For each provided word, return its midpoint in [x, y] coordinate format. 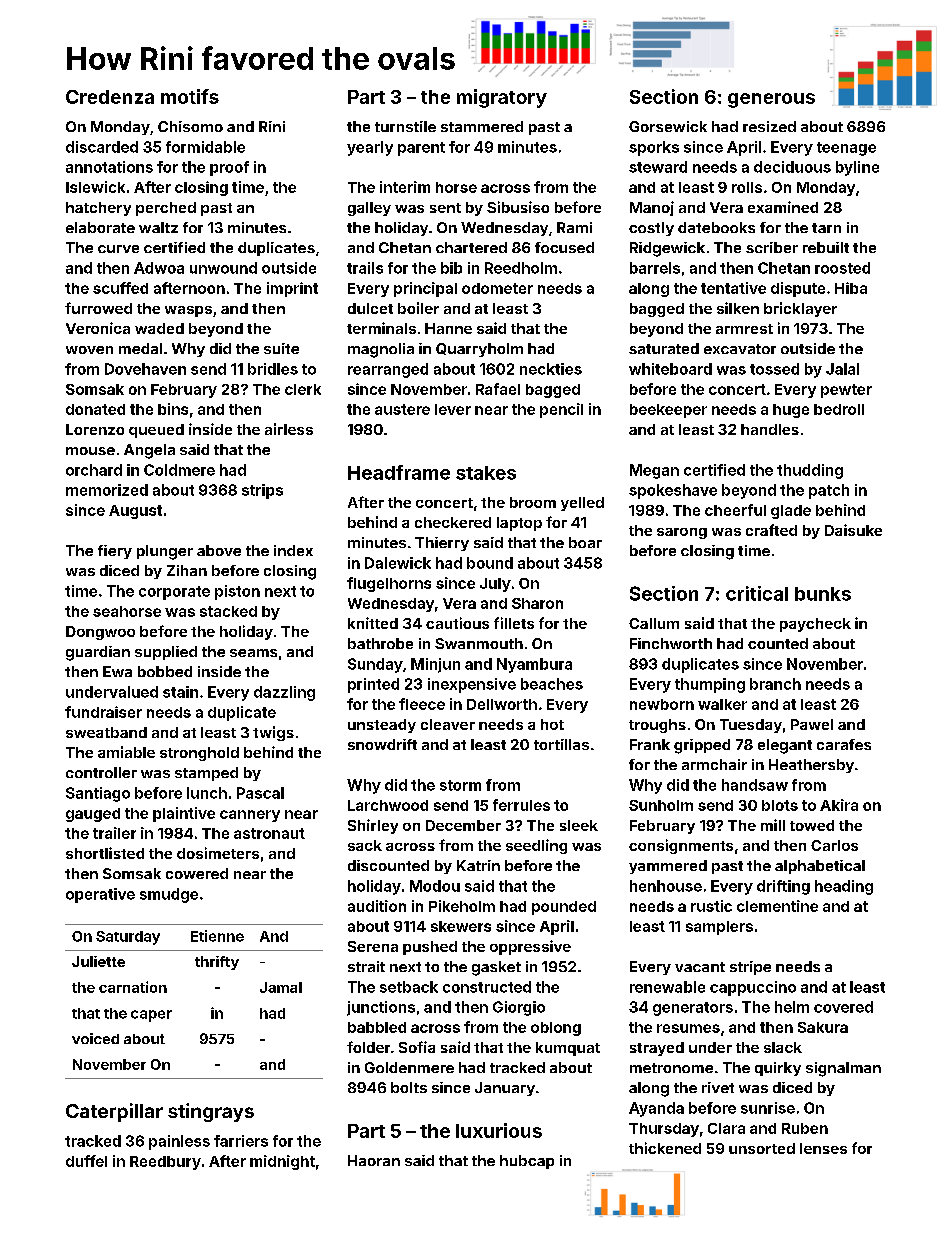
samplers [719, 928]
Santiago [98, 794]
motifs [190, 96]
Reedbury [165, 1163]
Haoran [374, 1160]
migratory [502, 98]
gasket [496, 968]
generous [771, 100]
